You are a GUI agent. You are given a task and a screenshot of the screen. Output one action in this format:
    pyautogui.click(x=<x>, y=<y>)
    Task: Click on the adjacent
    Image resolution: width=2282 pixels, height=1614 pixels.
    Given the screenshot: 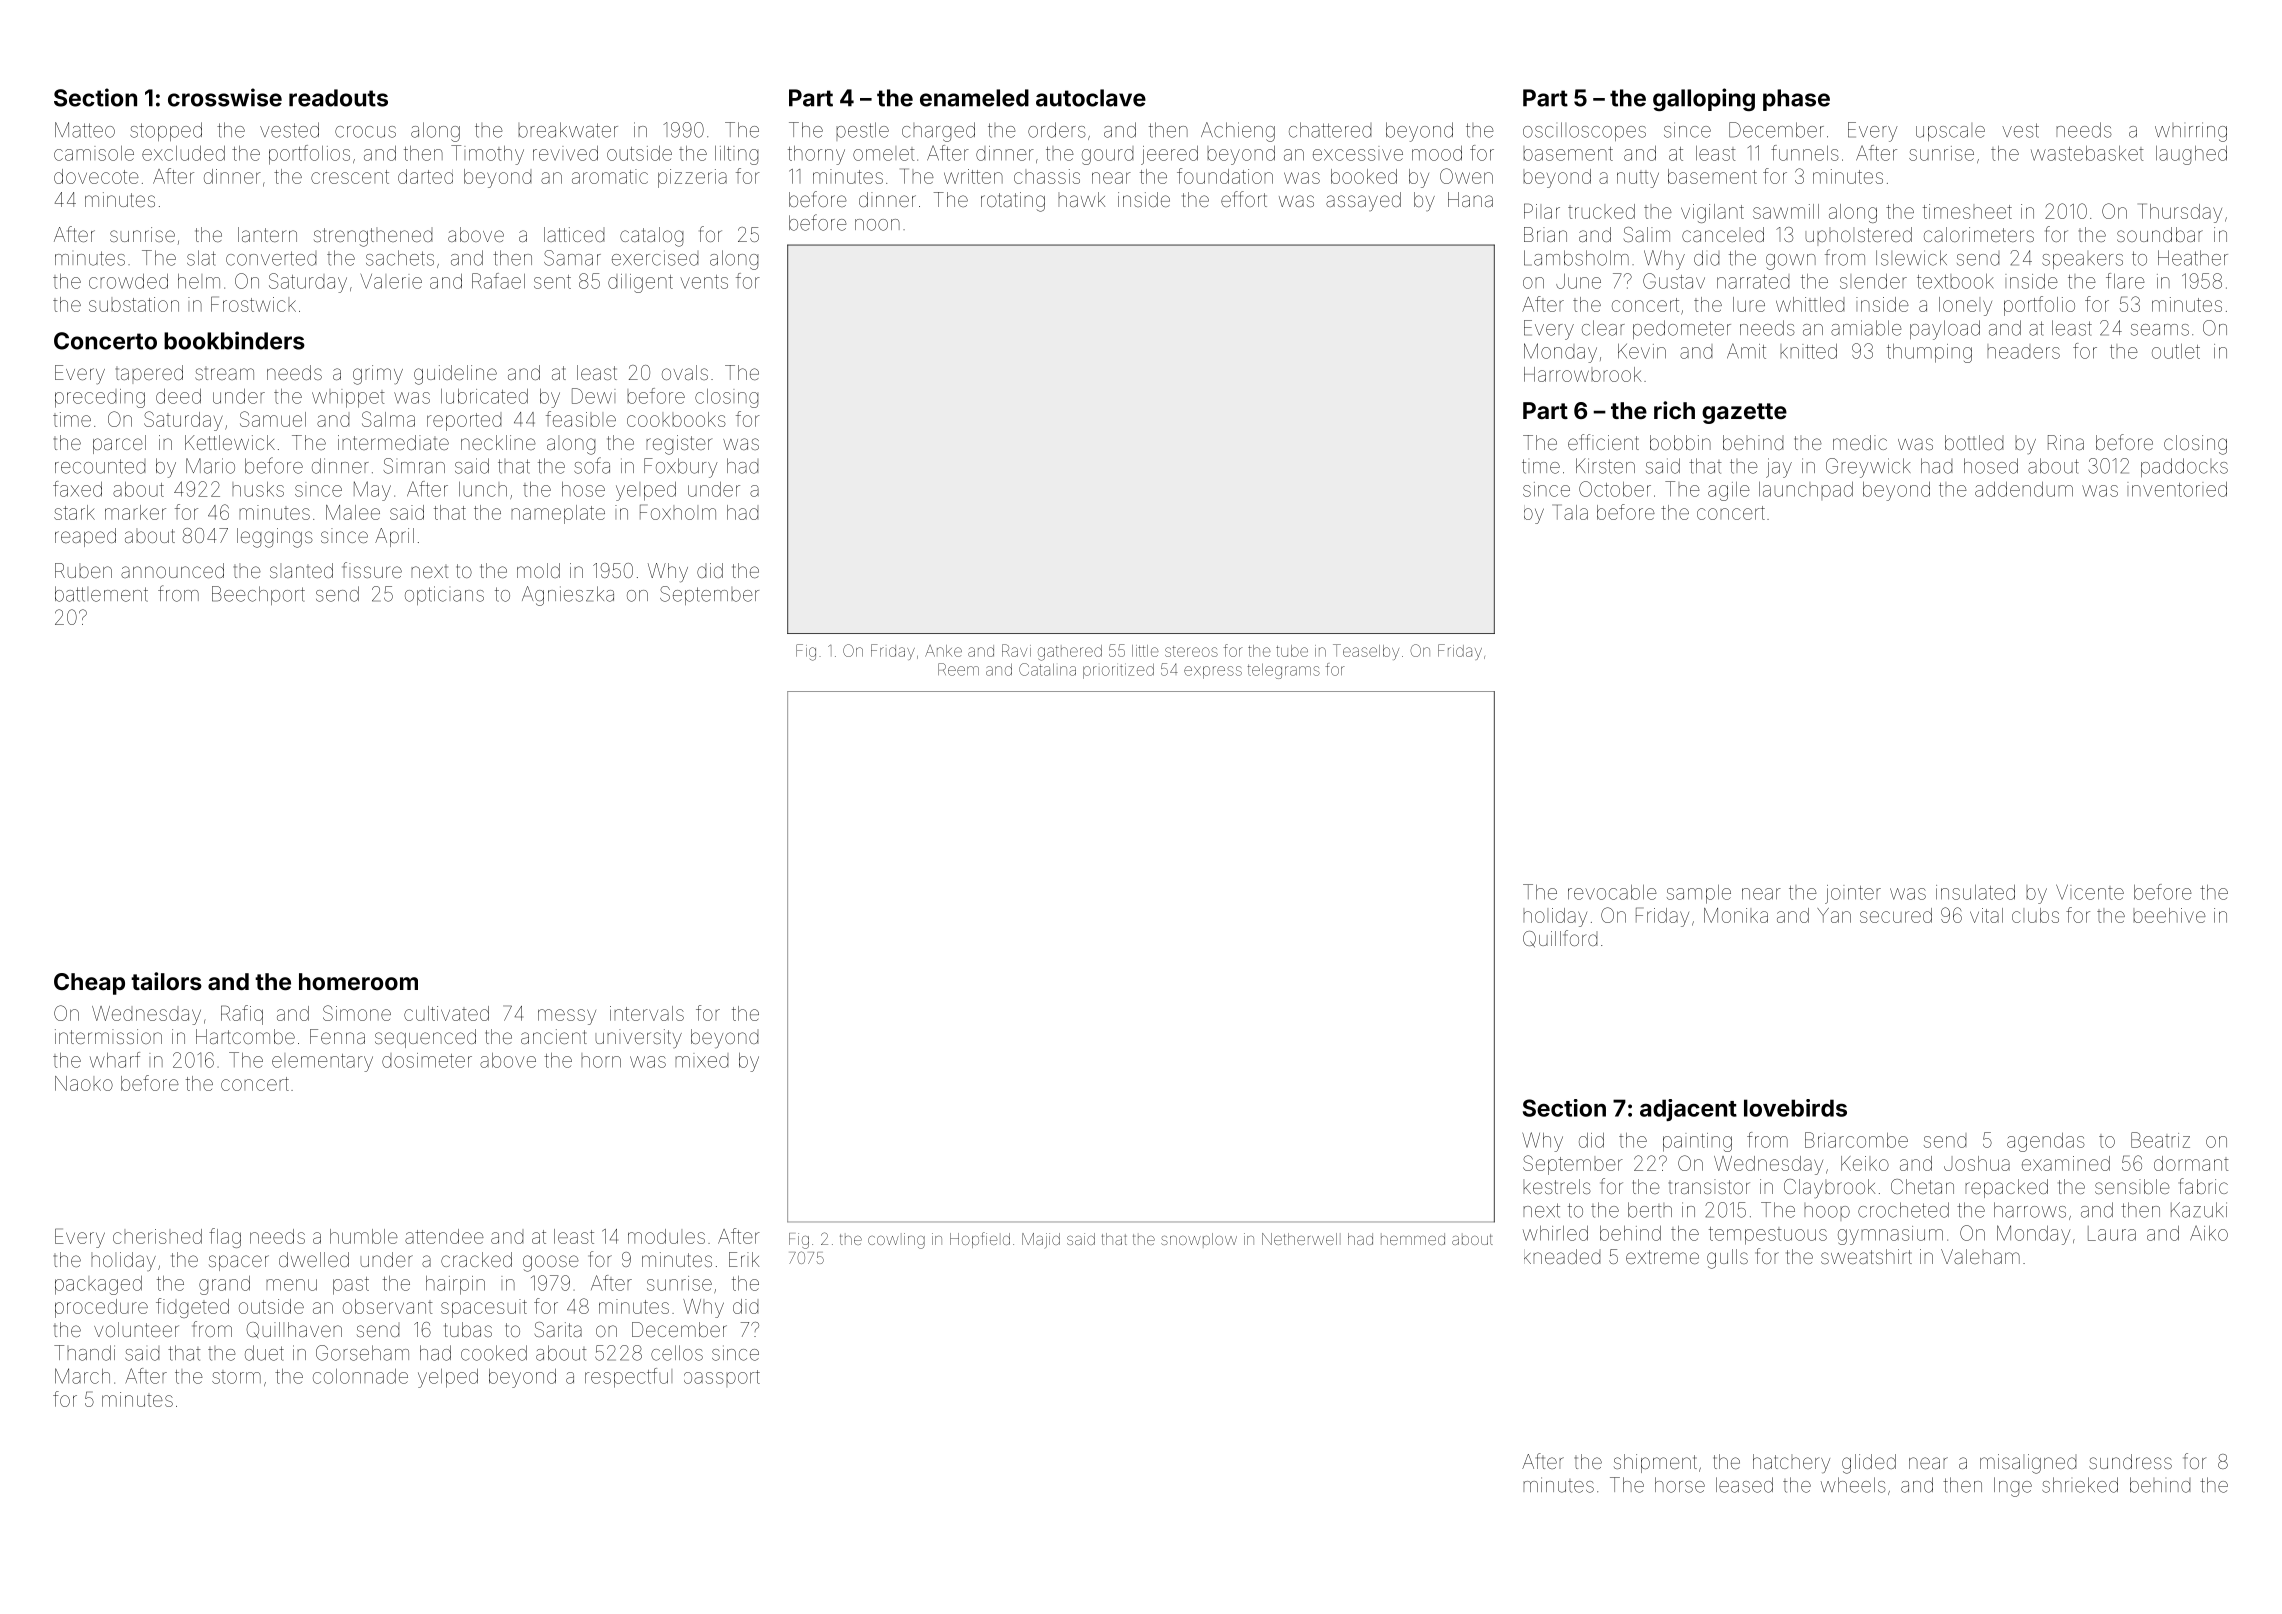 What is the action you would take?
    pyautogui.click(x=1688, y=1110)
